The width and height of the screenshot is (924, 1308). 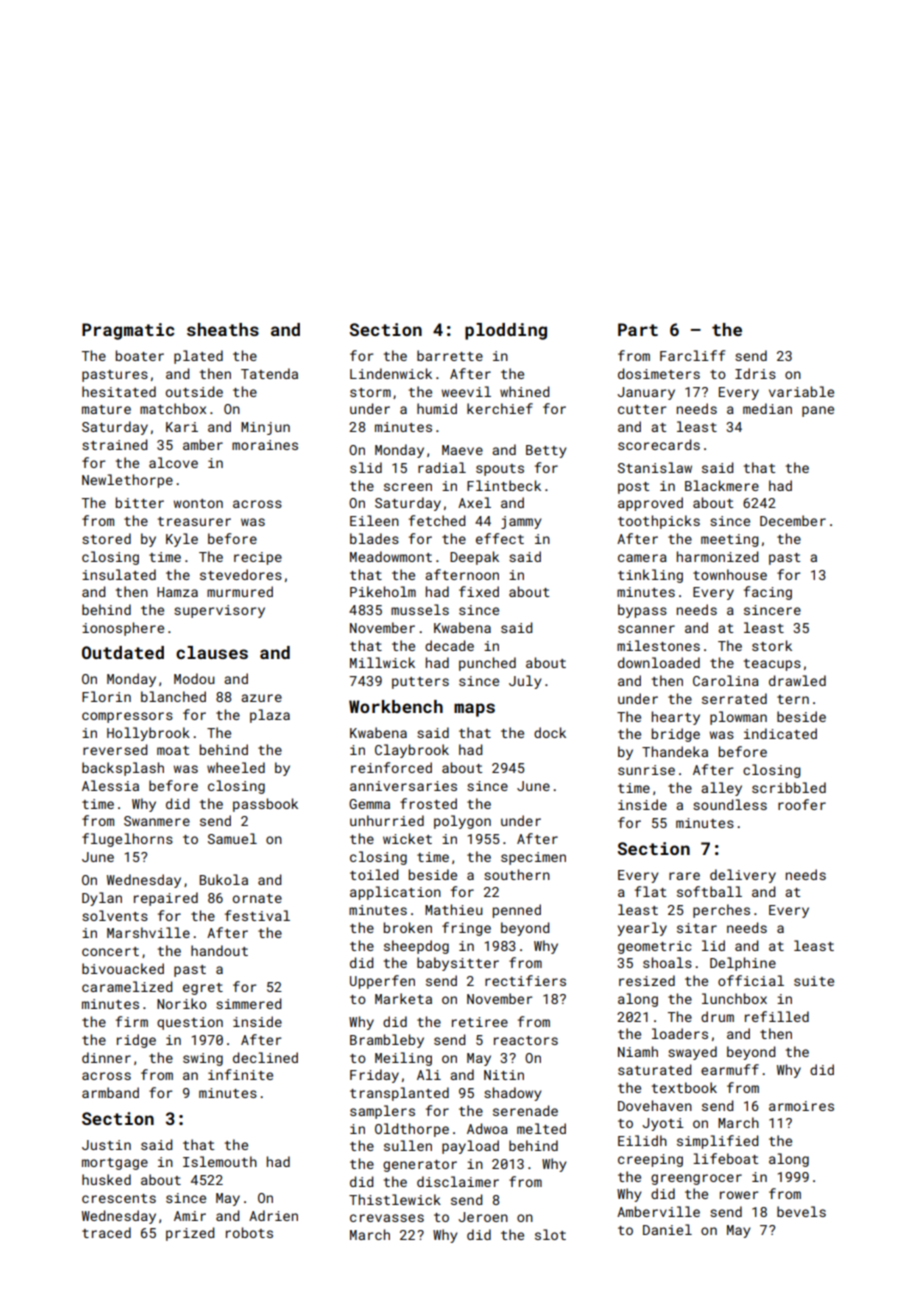 What do you see at coordinates (374, 1076) in the screenshot?
I see `Friday` at bounding box center [374, 1076].
